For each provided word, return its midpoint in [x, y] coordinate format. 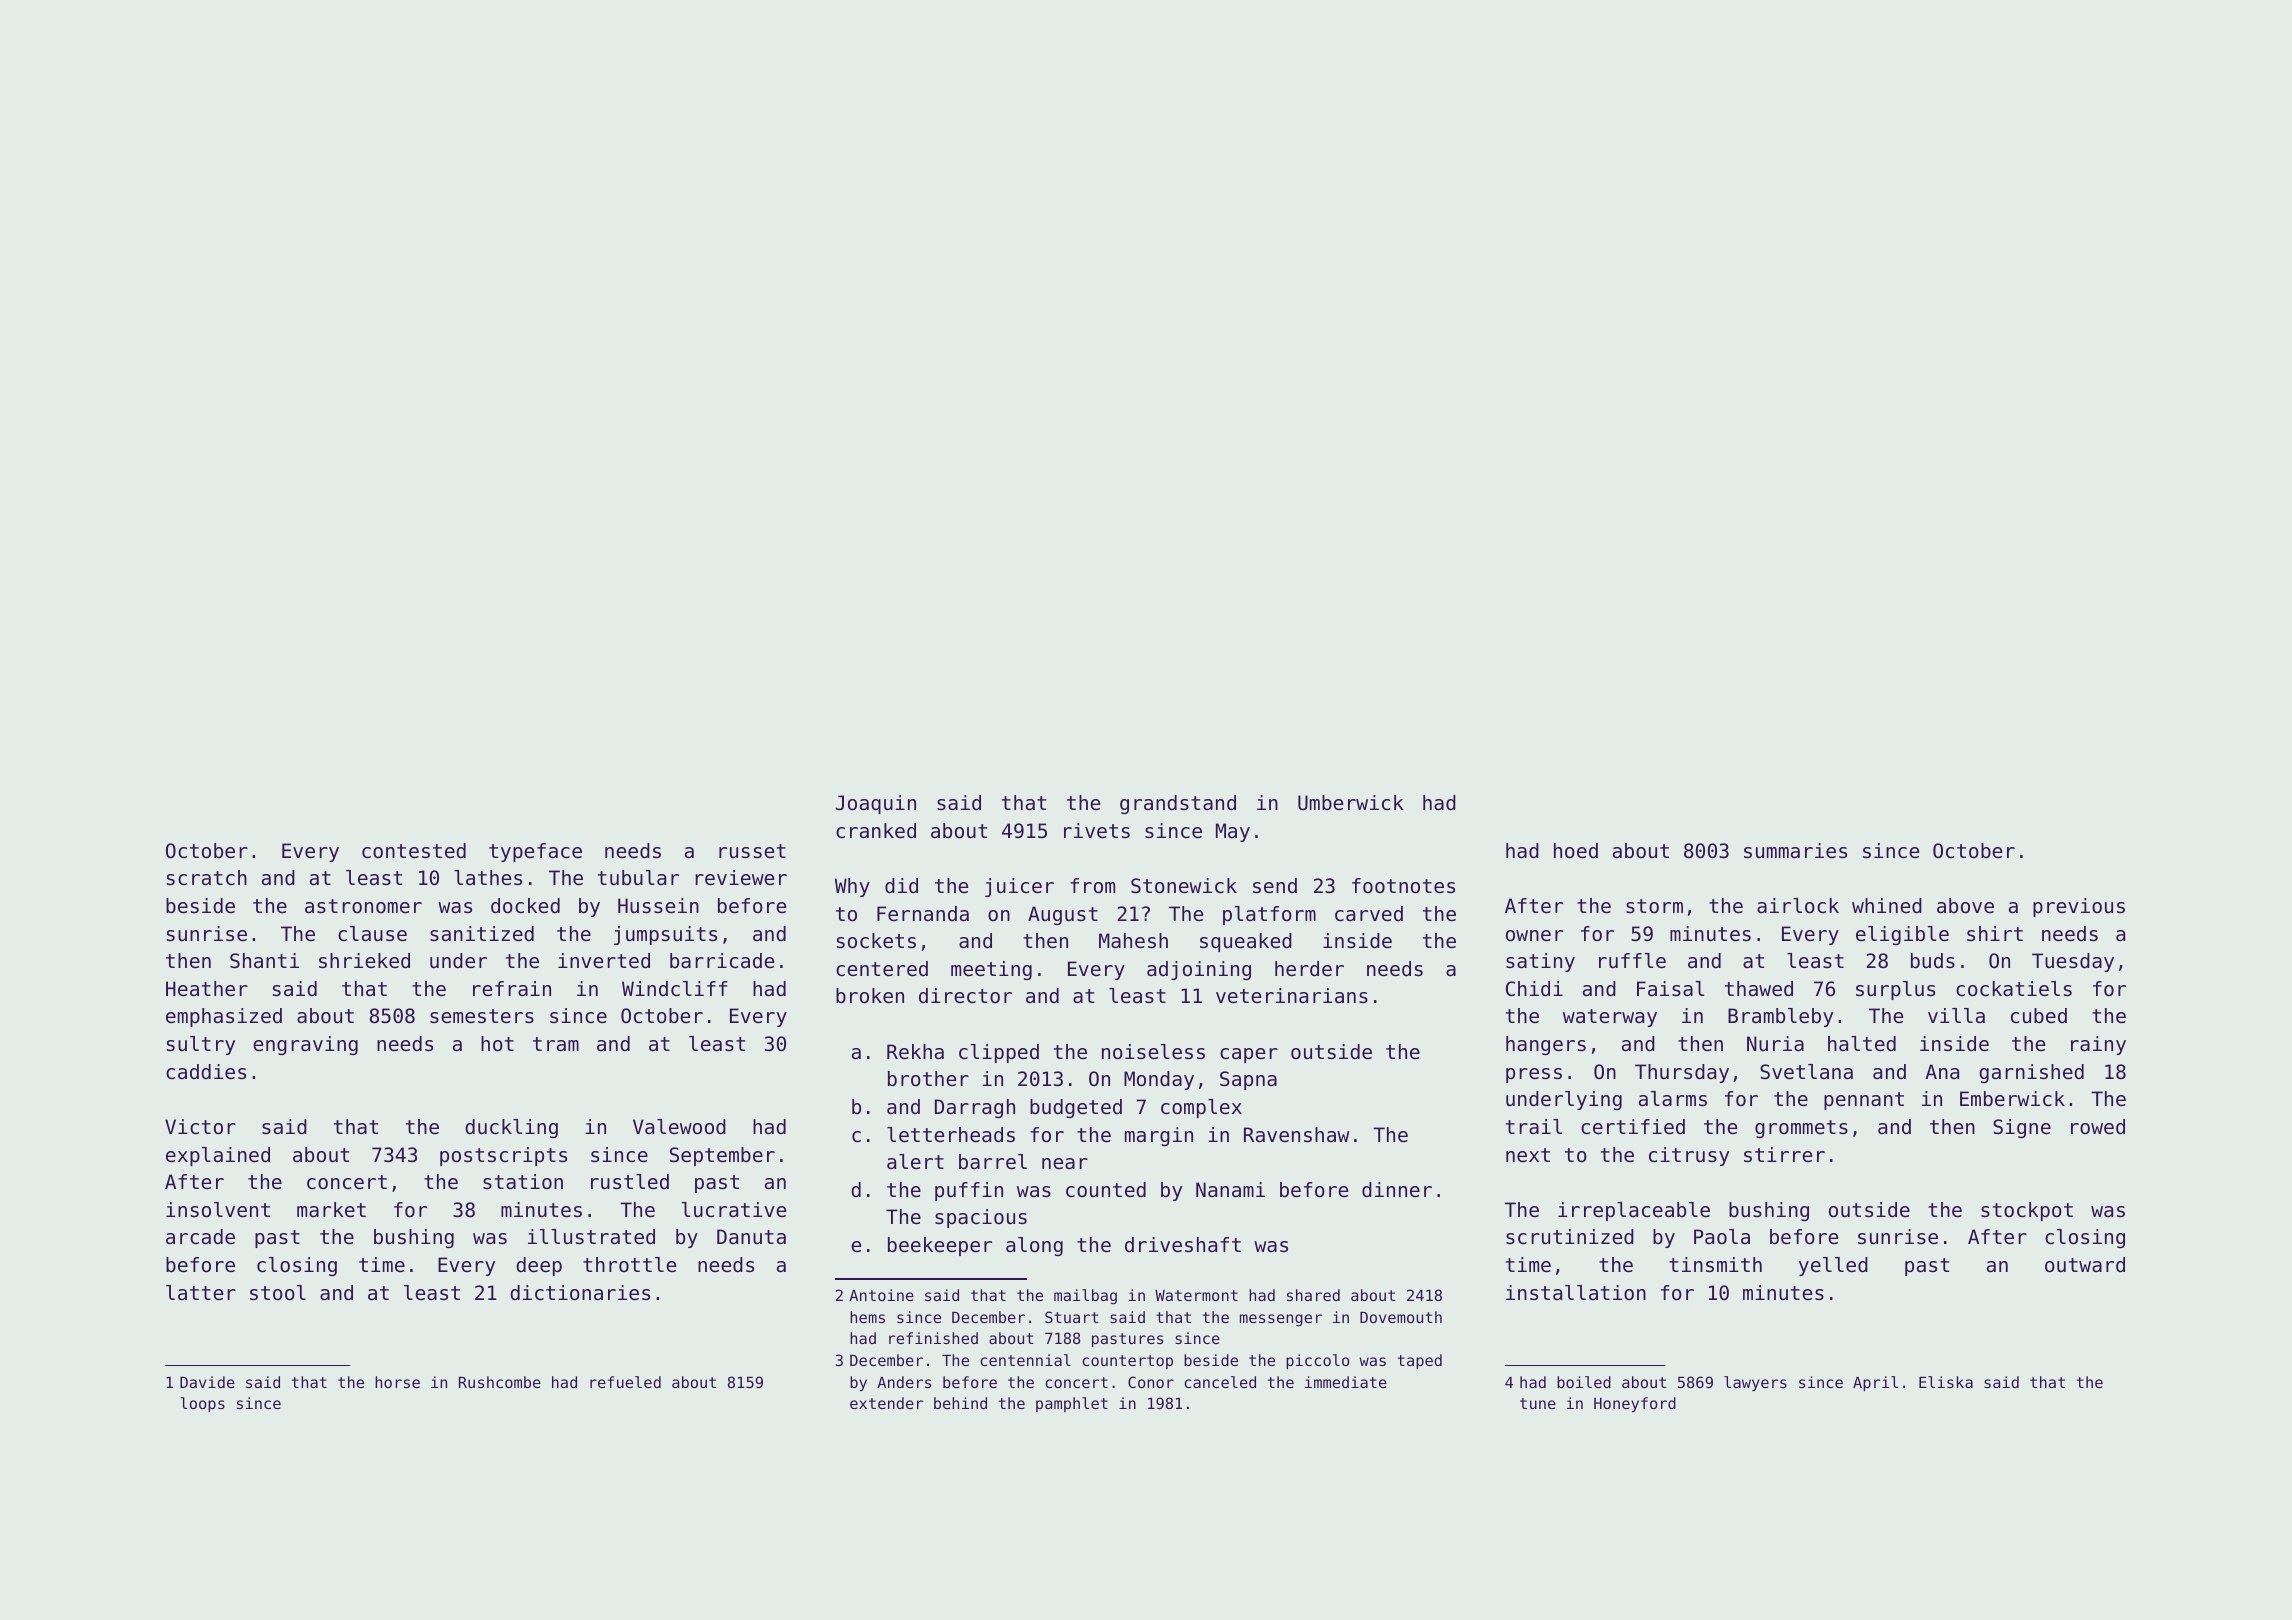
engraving [305, 1045]
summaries [1795, 851]
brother [928, 1079]
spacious [981, 1218]
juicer [1019, 887]
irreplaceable [1634, 1211]
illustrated [591, 1237]
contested [414, 851]
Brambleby [1780, 1017]
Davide [207, 1382]
